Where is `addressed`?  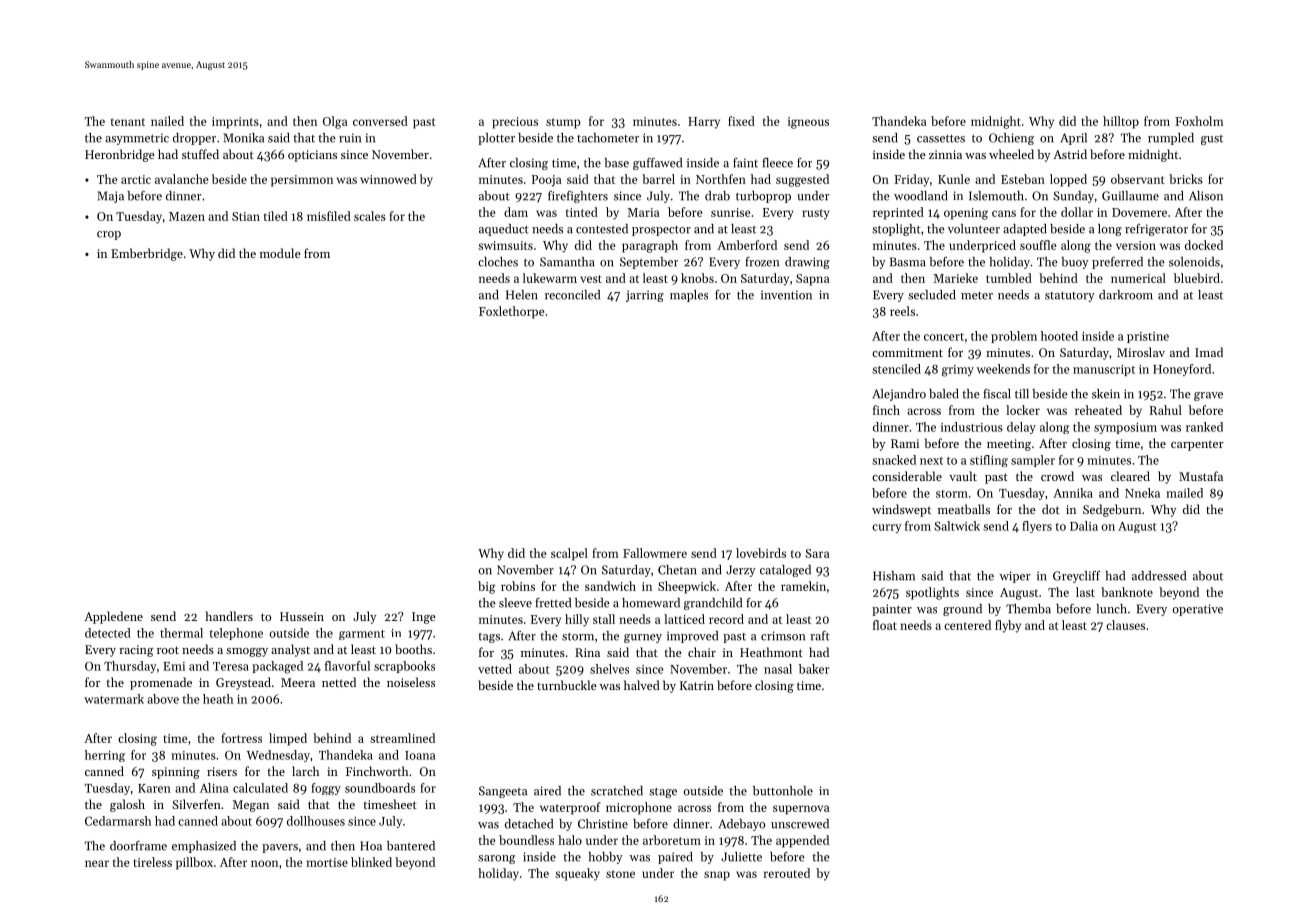
addressed is located at coordinates (1159, 576).
